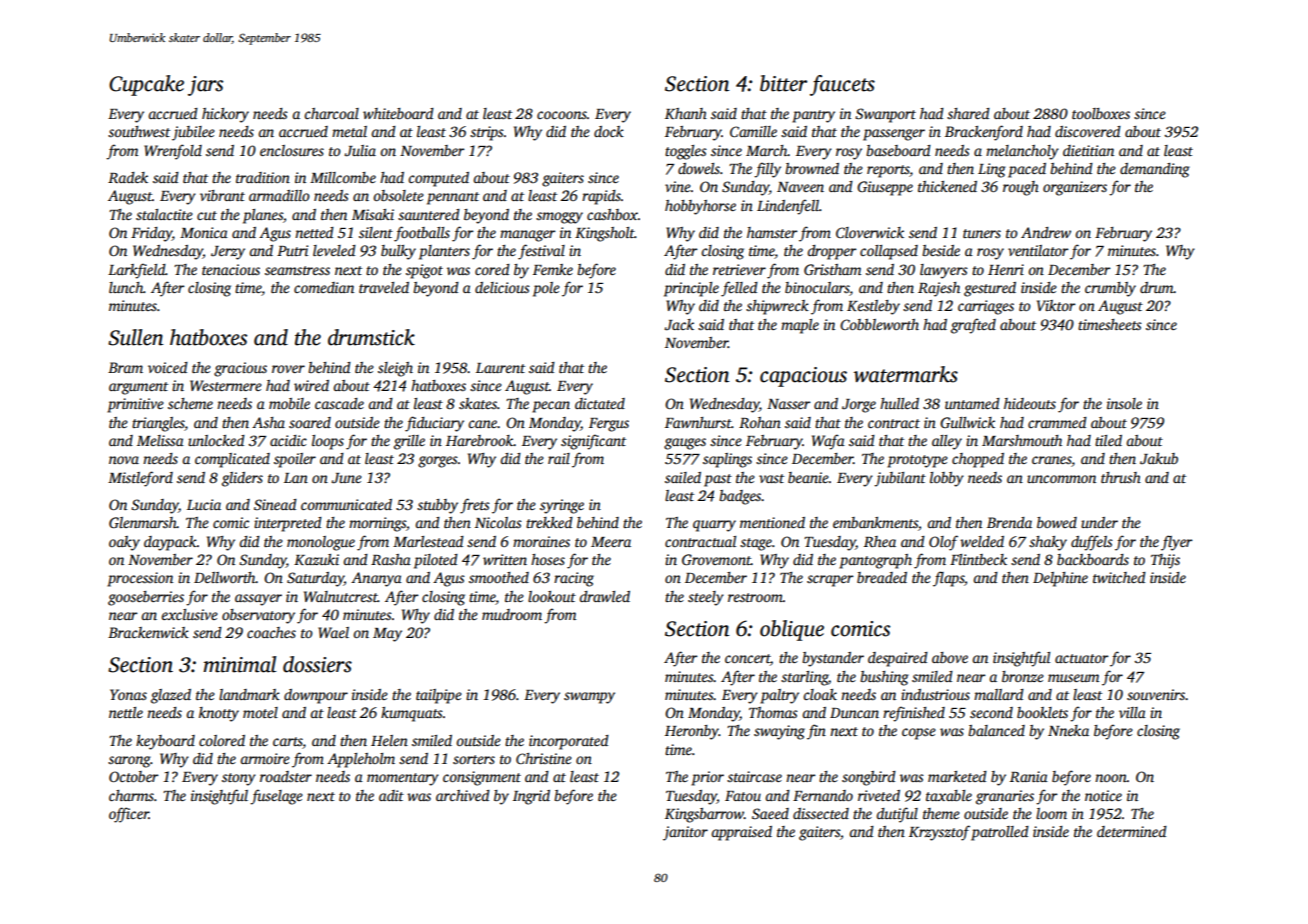 The image size is (1308, 924). I want to click on archived, so click(463, 795).
